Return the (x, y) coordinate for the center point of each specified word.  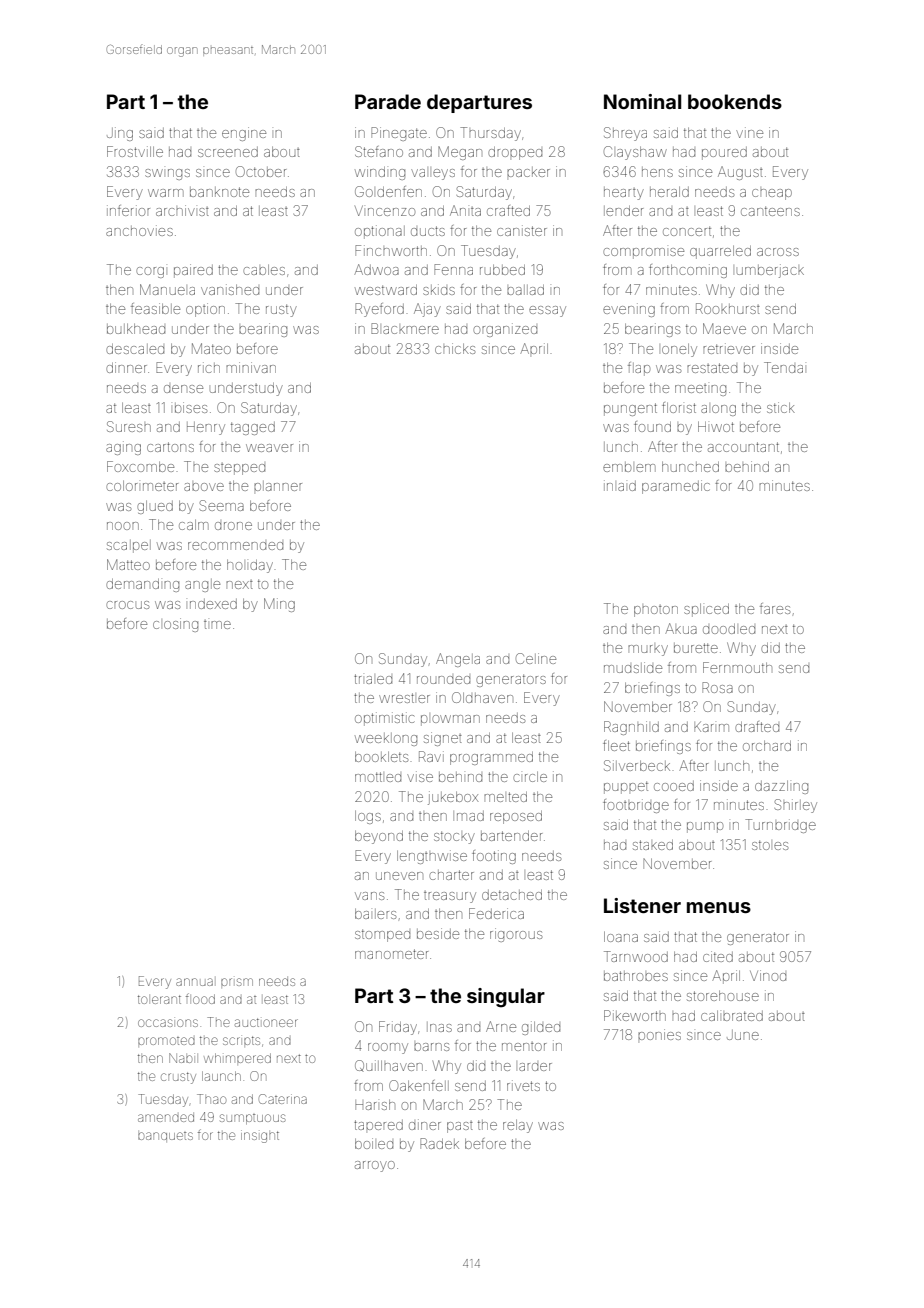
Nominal (642, 101)
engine (244, 134)
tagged (253, 428)
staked (653, 845)
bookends (735, 101)
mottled (378, 777)
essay (547, 311)
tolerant (159, 999)
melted (505, 797)
